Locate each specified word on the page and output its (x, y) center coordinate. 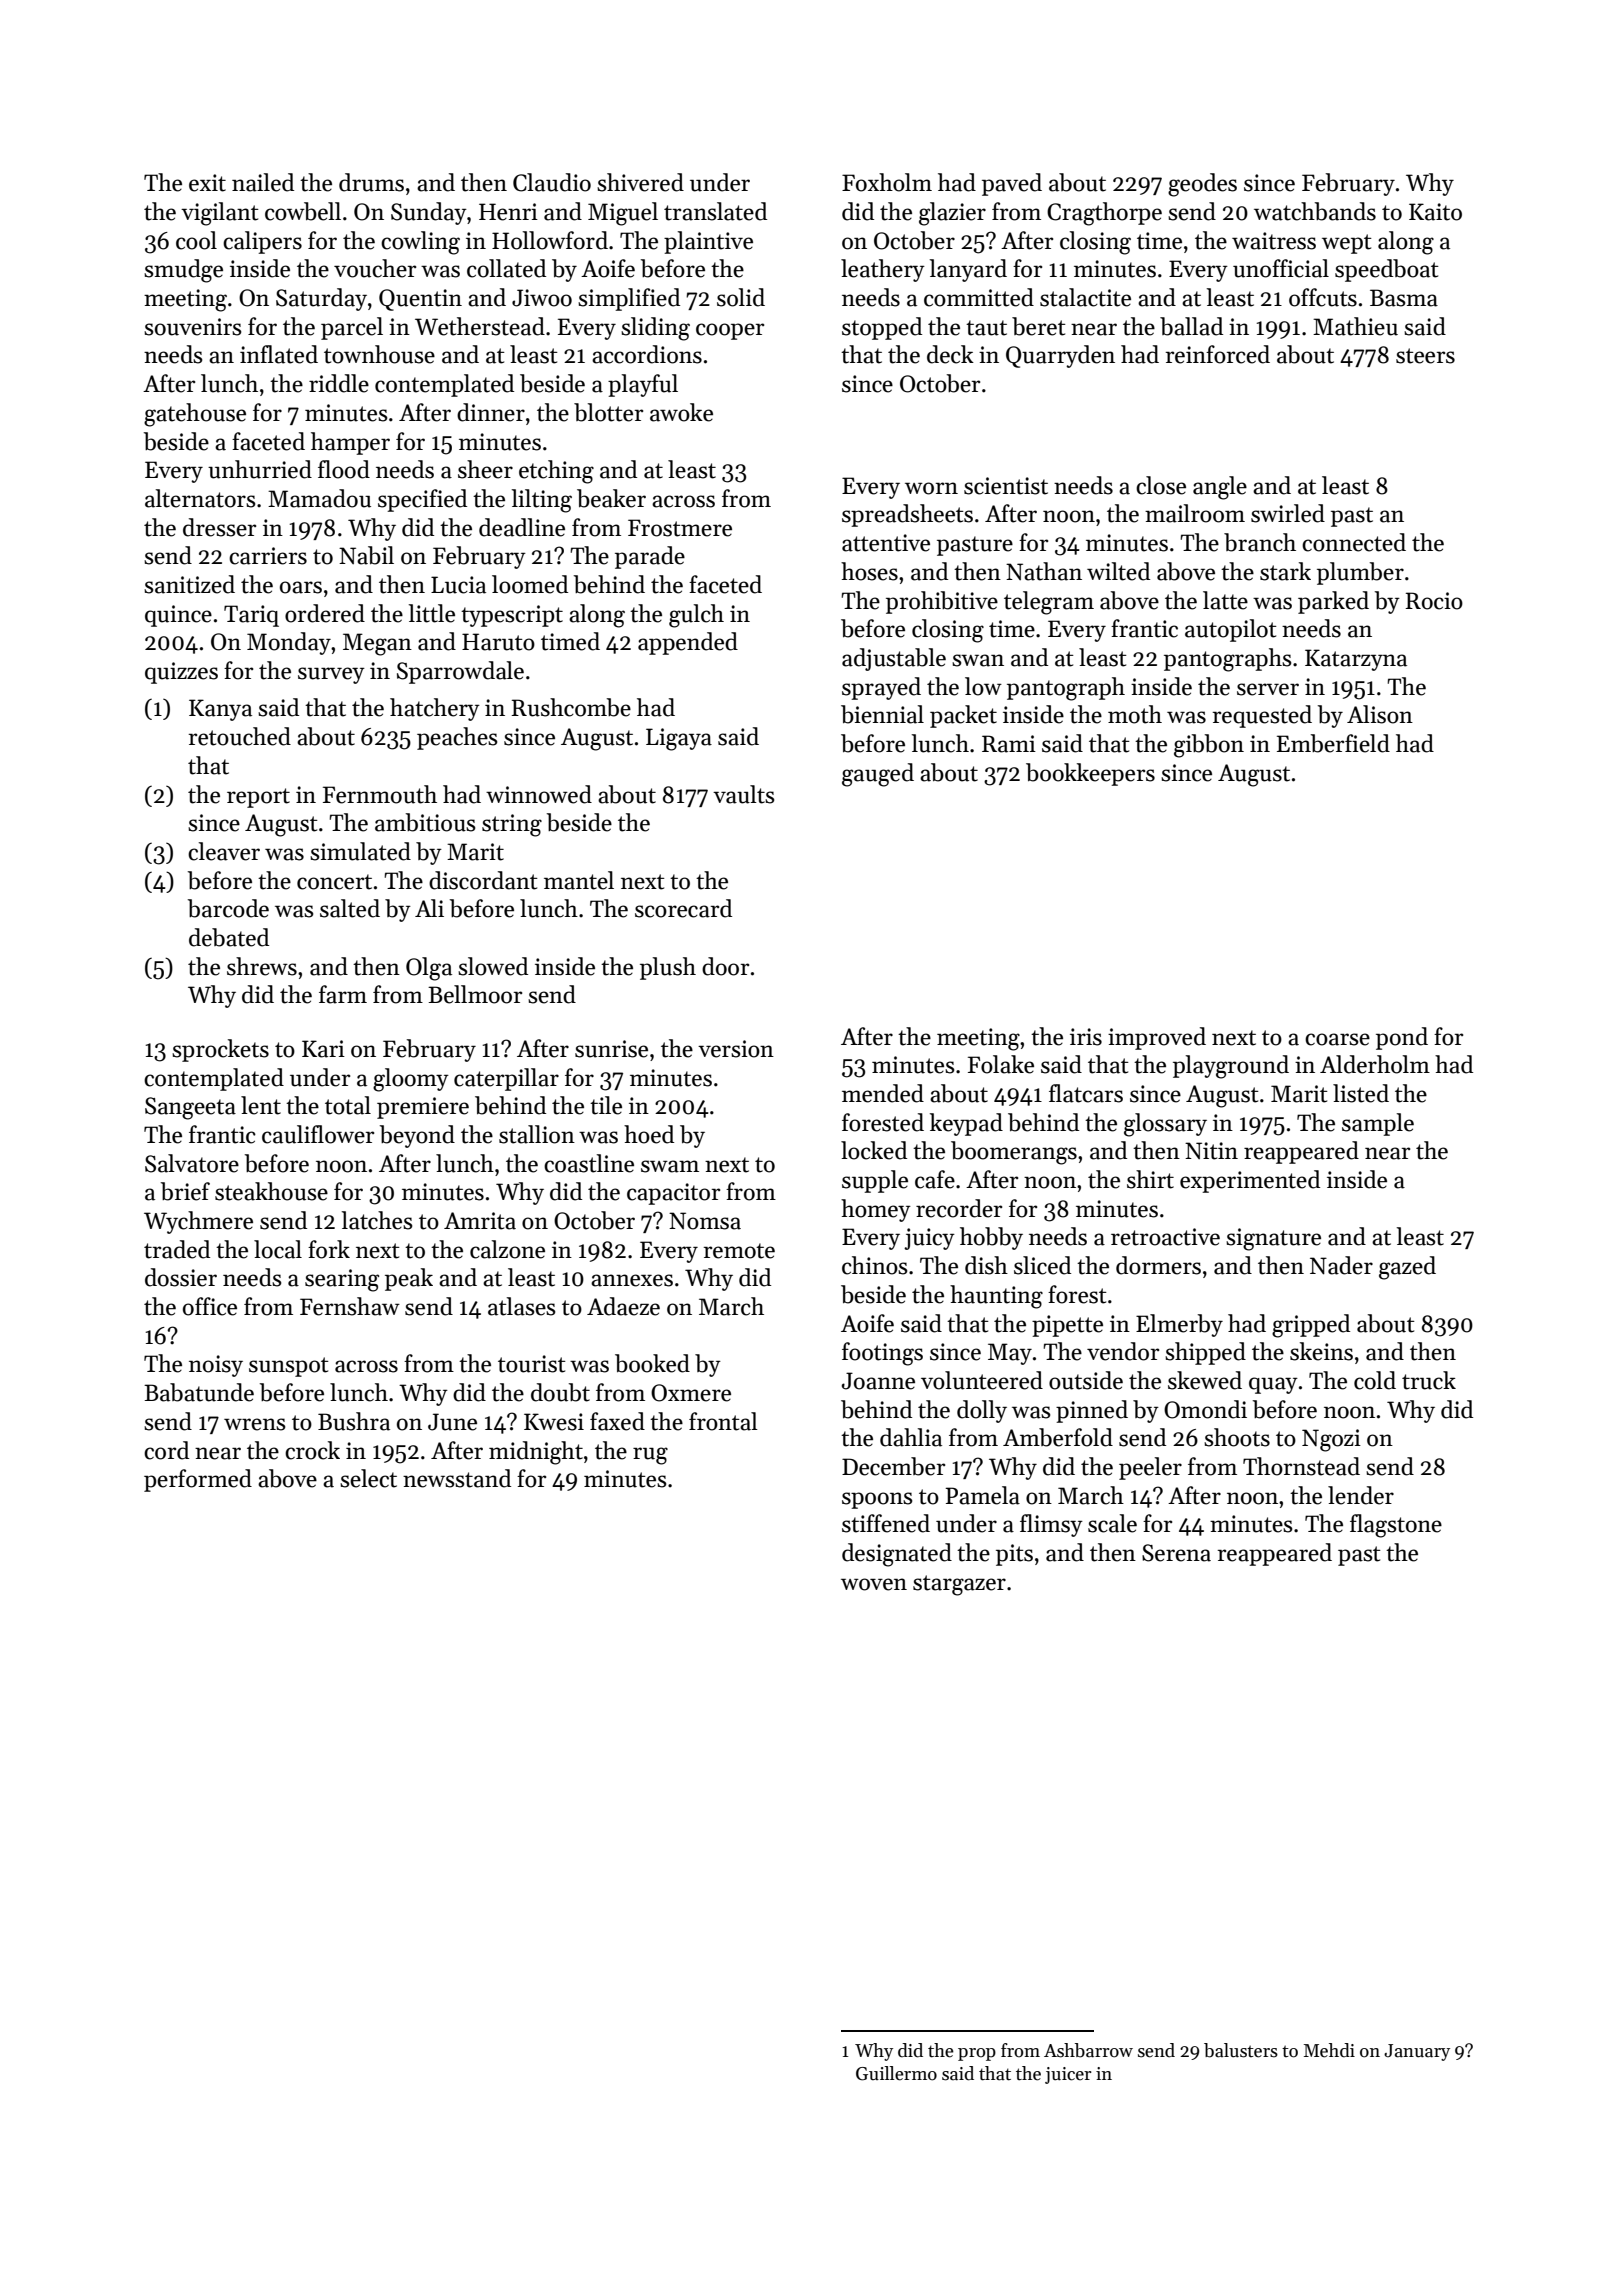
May (1010, 1354)
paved (1012, 184)
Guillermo (896, 2073)
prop (977, 2054)
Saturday (321, 299)
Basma (1404, 298)
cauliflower (318, 1134)
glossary (1165, 1125)
